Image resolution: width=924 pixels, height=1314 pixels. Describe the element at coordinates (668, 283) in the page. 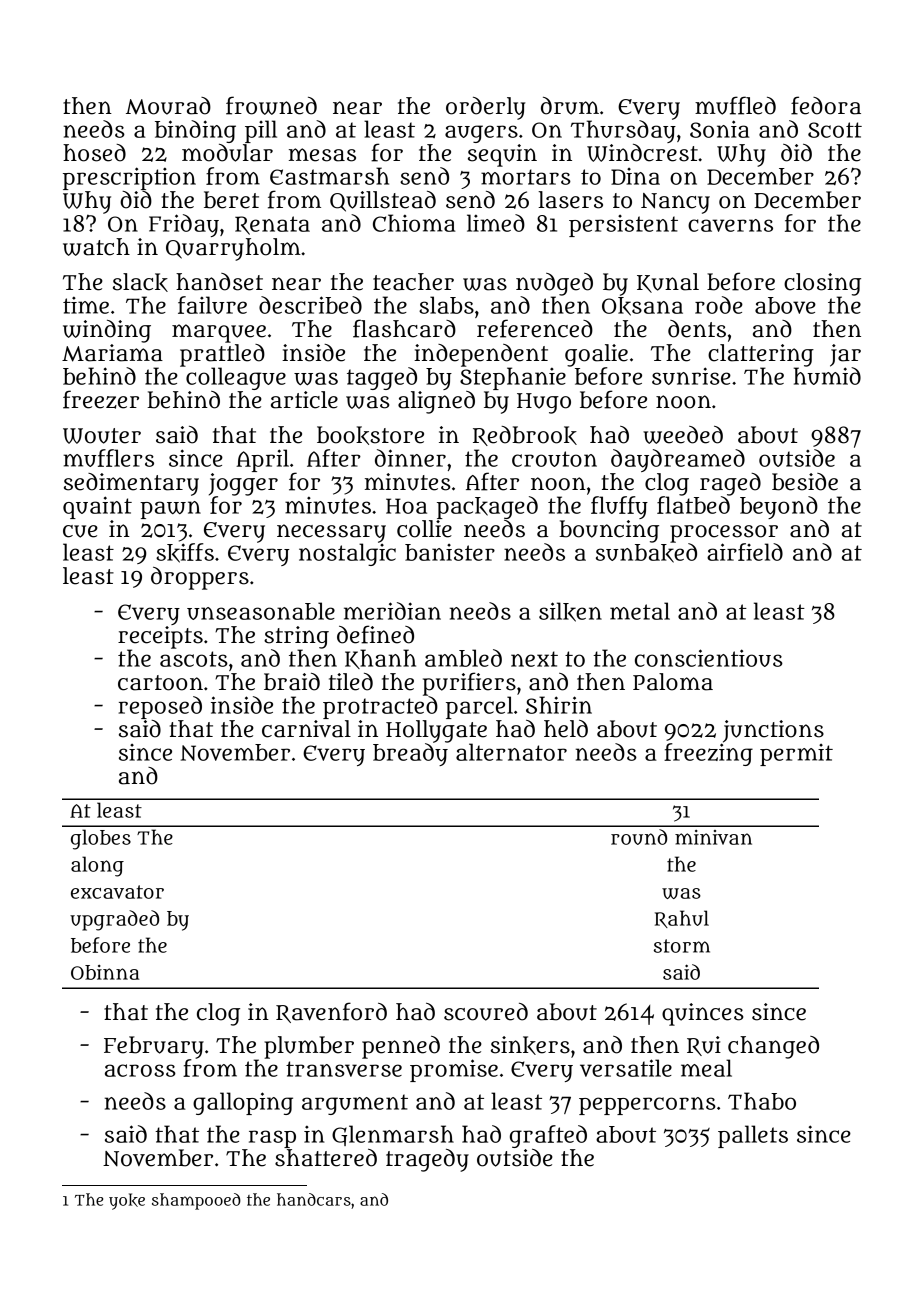

I see `Kunal` at that location.
